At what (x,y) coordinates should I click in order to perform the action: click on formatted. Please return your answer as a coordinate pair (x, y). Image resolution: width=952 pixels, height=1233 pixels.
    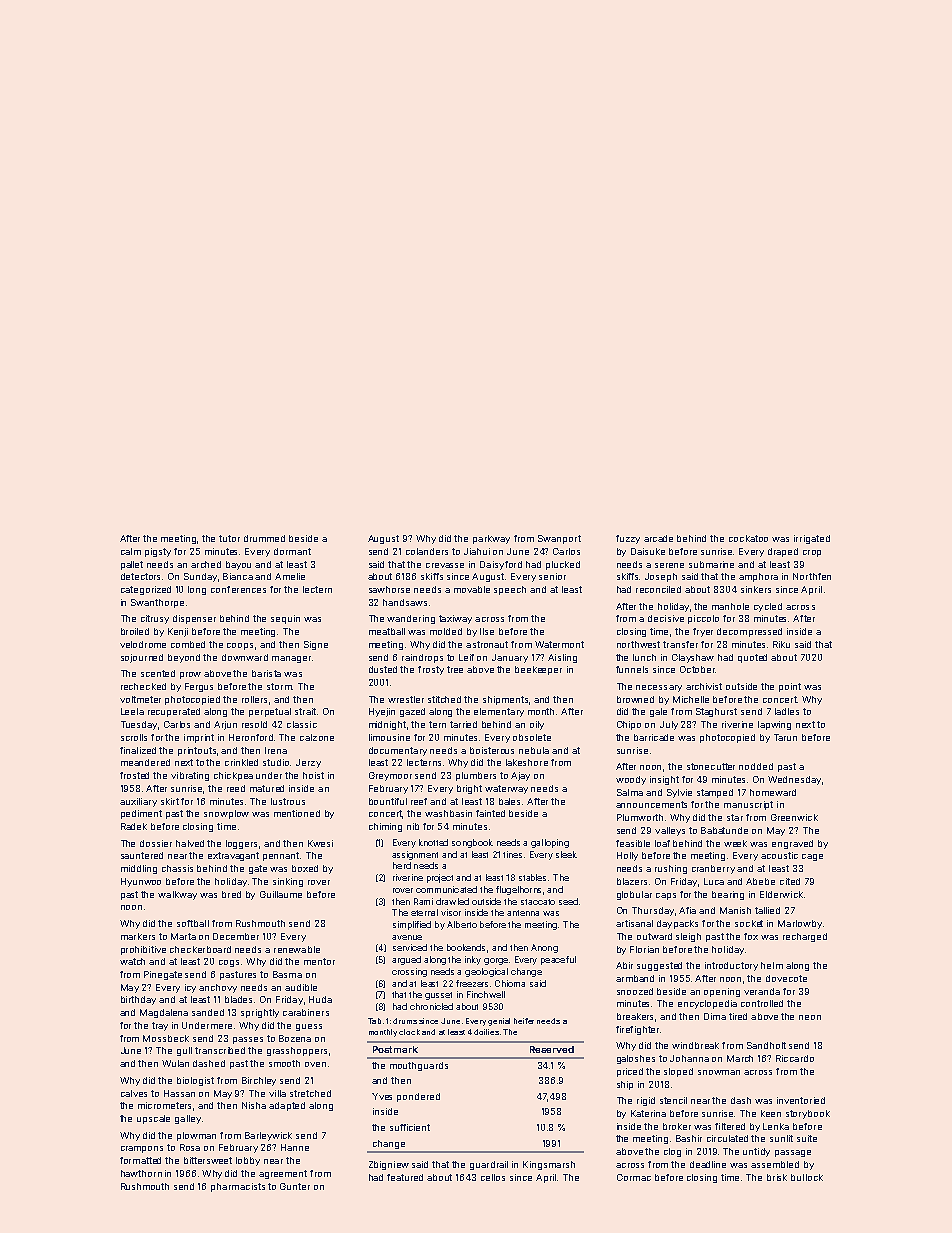
    Looking at the image, I should click on (140, 1160).
